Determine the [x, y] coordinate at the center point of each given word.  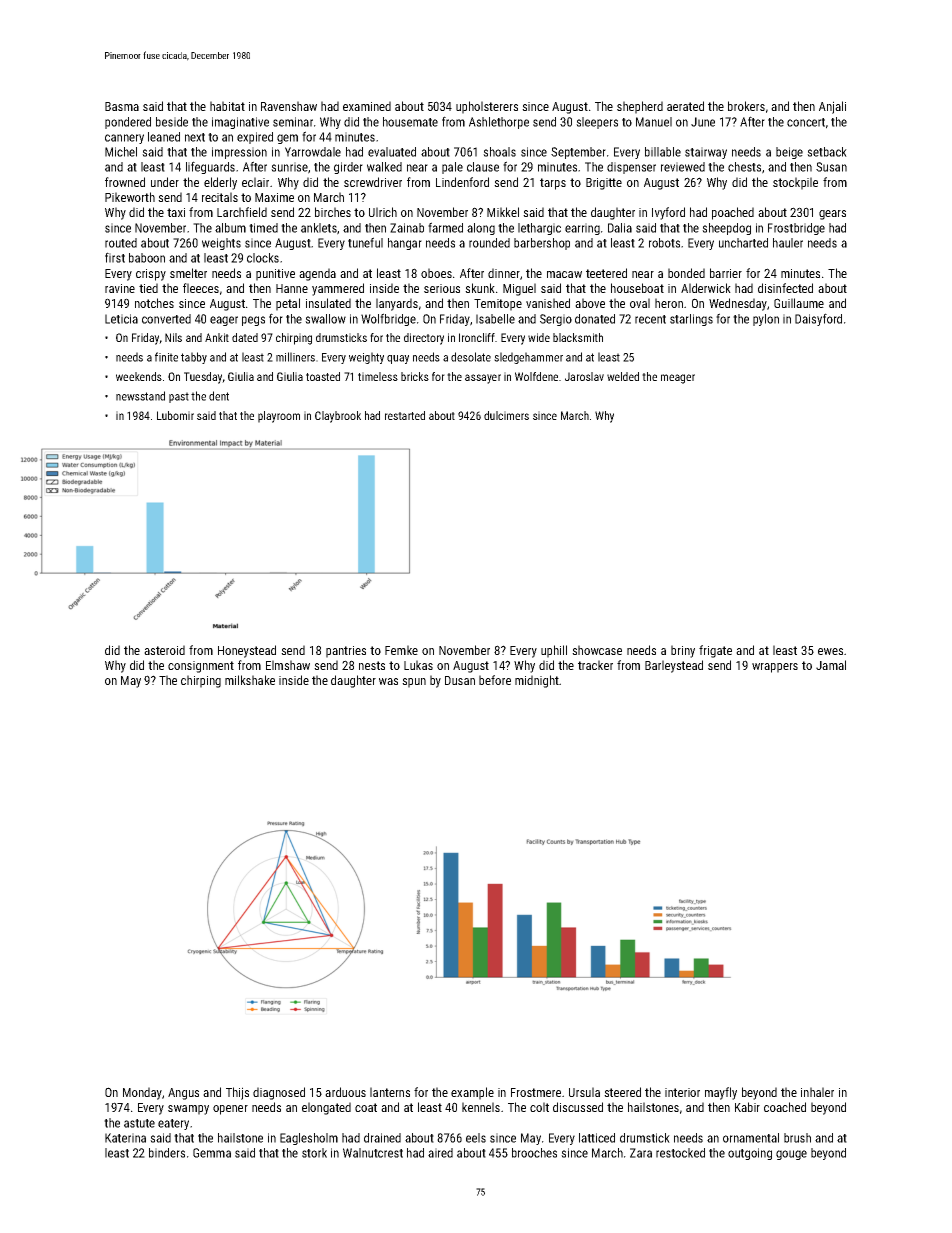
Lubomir [175, 415]
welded [623, 376]
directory [424, 339]
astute [139, 1123]
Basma [122, 106]
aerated [685, 106]
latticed [597, 1138]
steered [622, 1092]
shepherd [640, 107]
